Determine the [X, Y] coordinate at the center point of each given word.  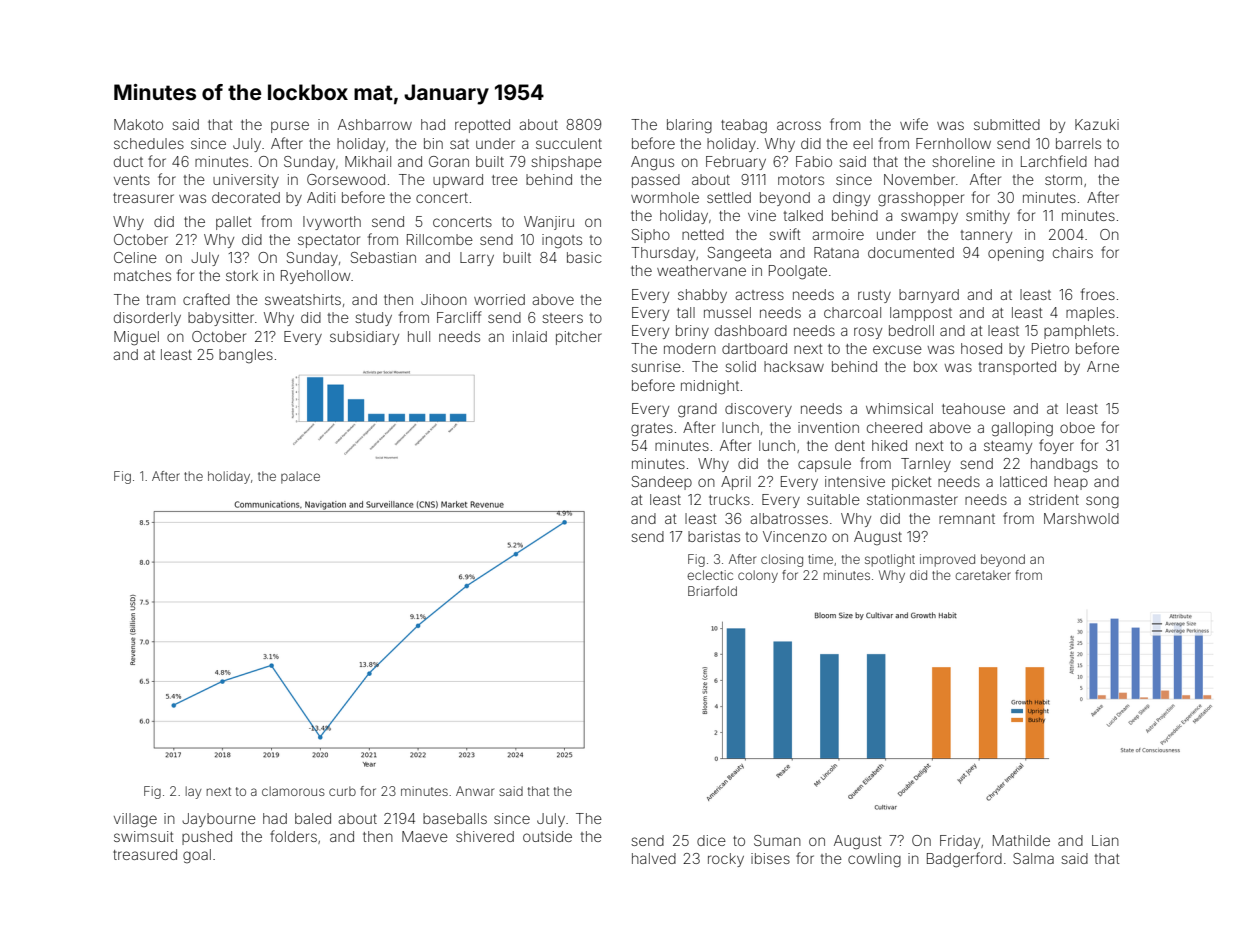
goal [197, 856]
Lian [1105, 840]
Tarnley [926, 465]
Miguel [136, 338]
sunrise [656, 366]
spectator [329, 241]
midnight [710, 387]
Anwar [475, 791]
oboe [1077, 427]
